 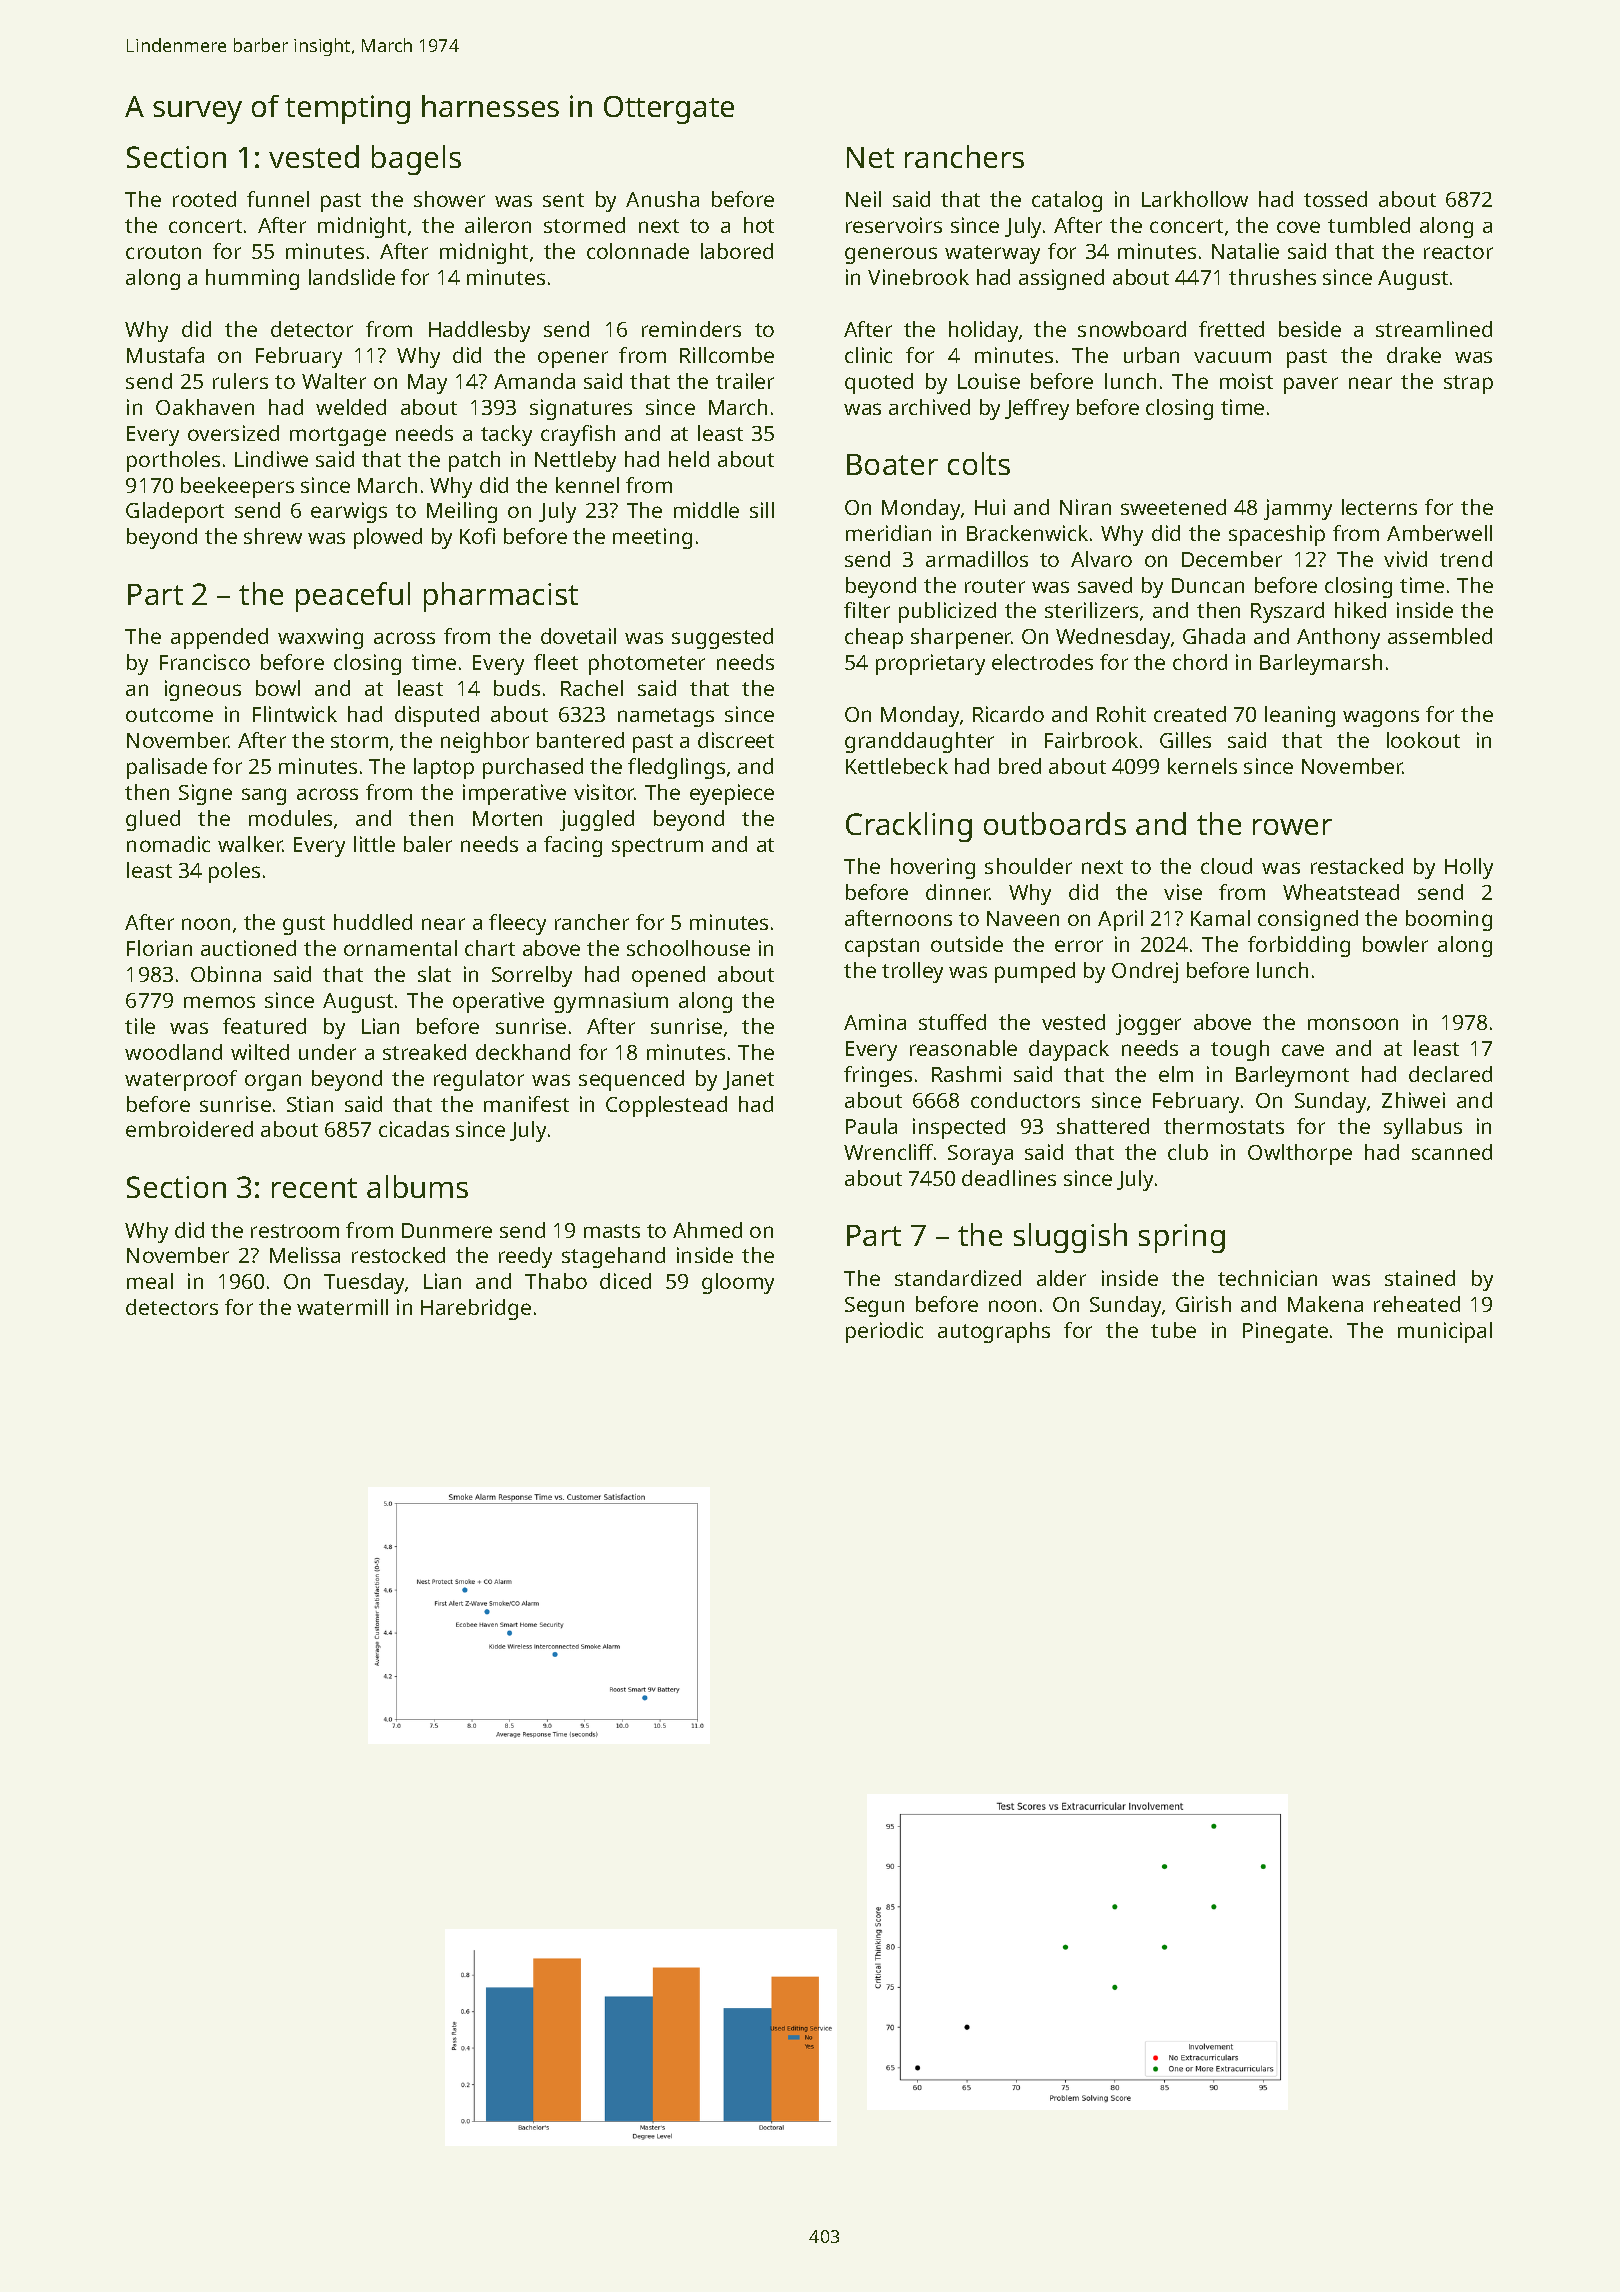 I want to click on reactor, so click(x=1458, y=252).
